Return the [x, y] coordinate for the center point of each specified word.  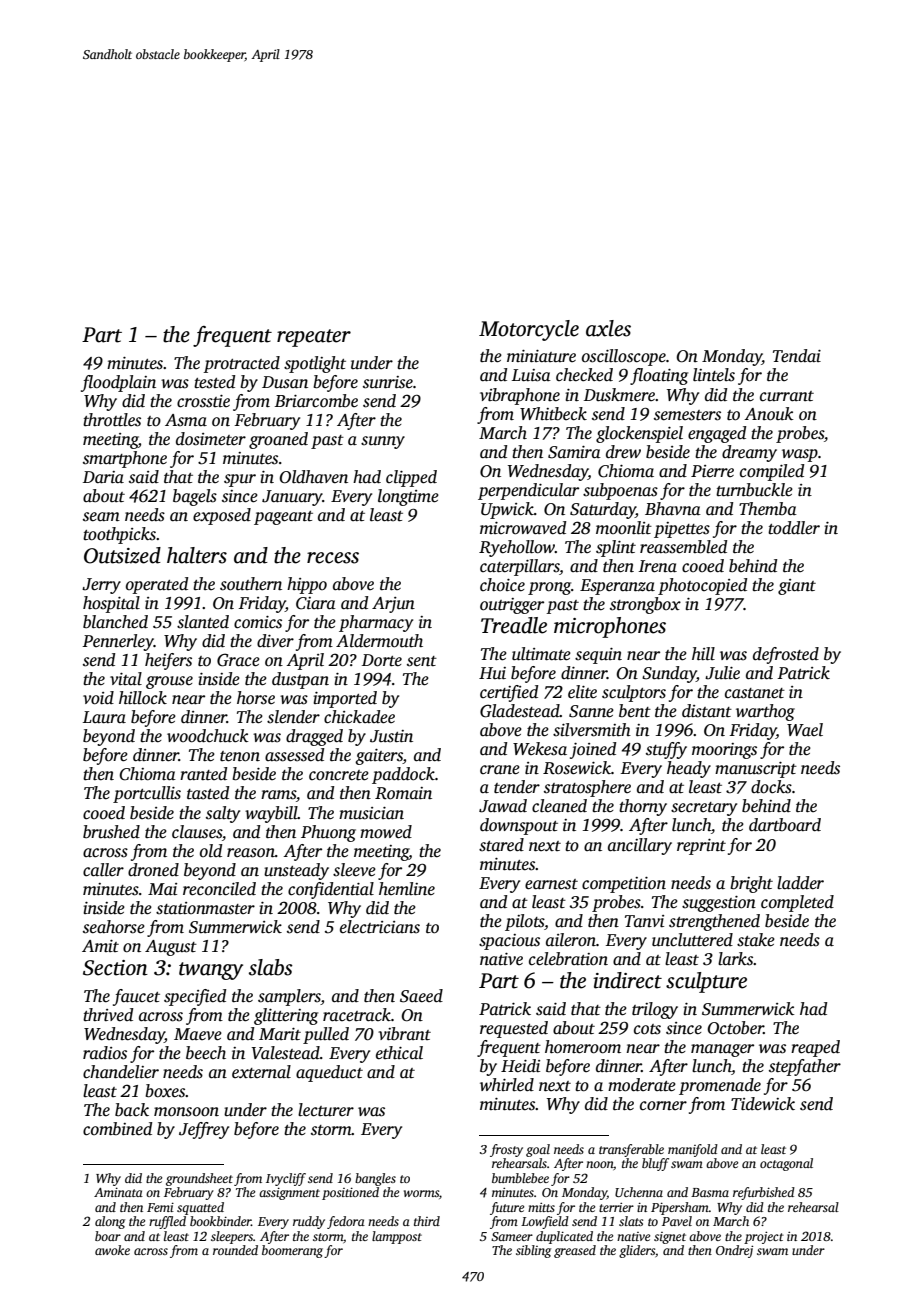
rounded [235, 1250]
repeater [314, 338]
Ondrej [734, 1251]
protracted [241, 364]
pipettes [682, 530]
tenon [240, 756]
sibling [533, 1251]
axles [608, 328]
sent [422, 661]
